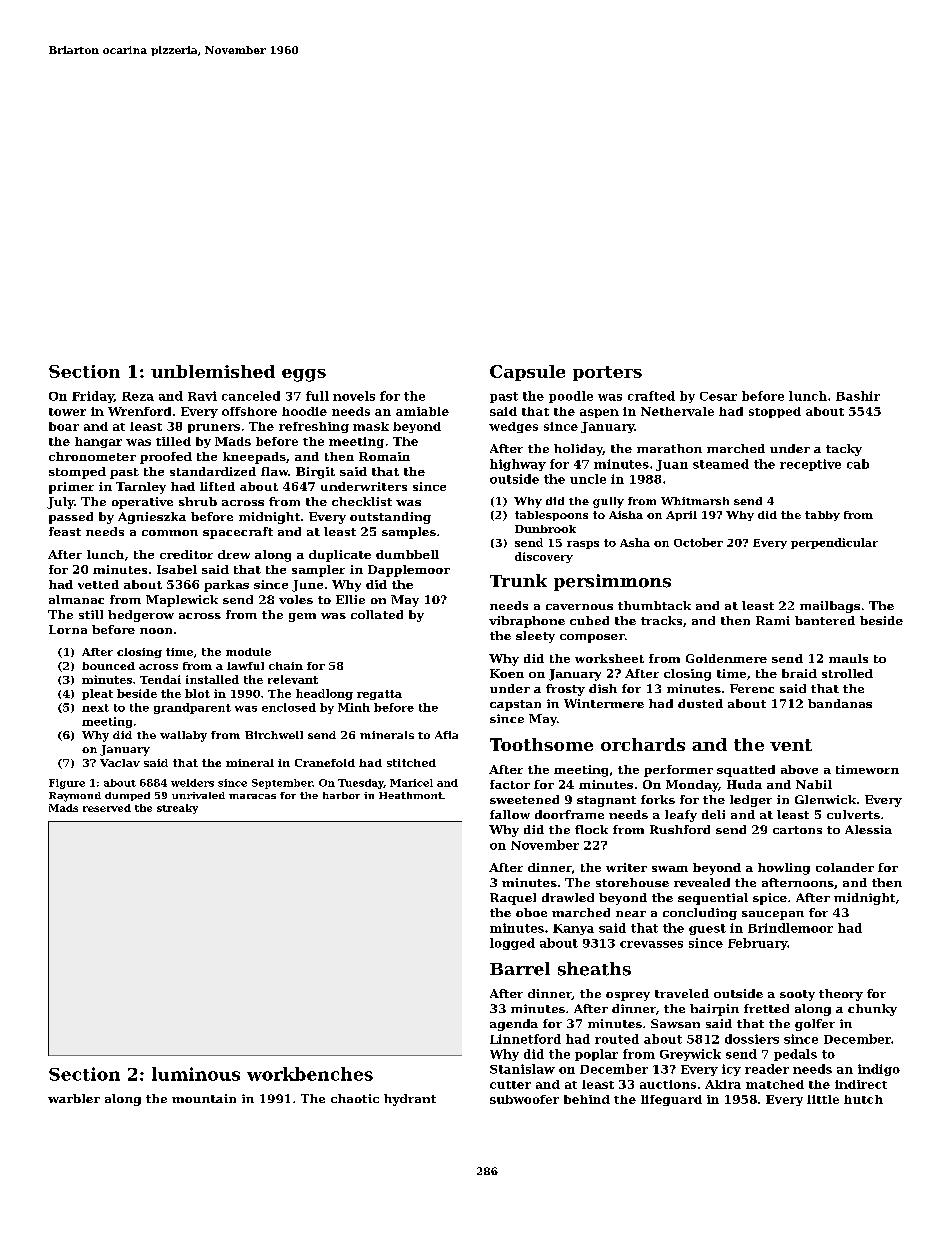 The height and width of the page is (1233, 952). Describe the element at coordinates (213, 371) in the page. I see `unblemished` at that location.
